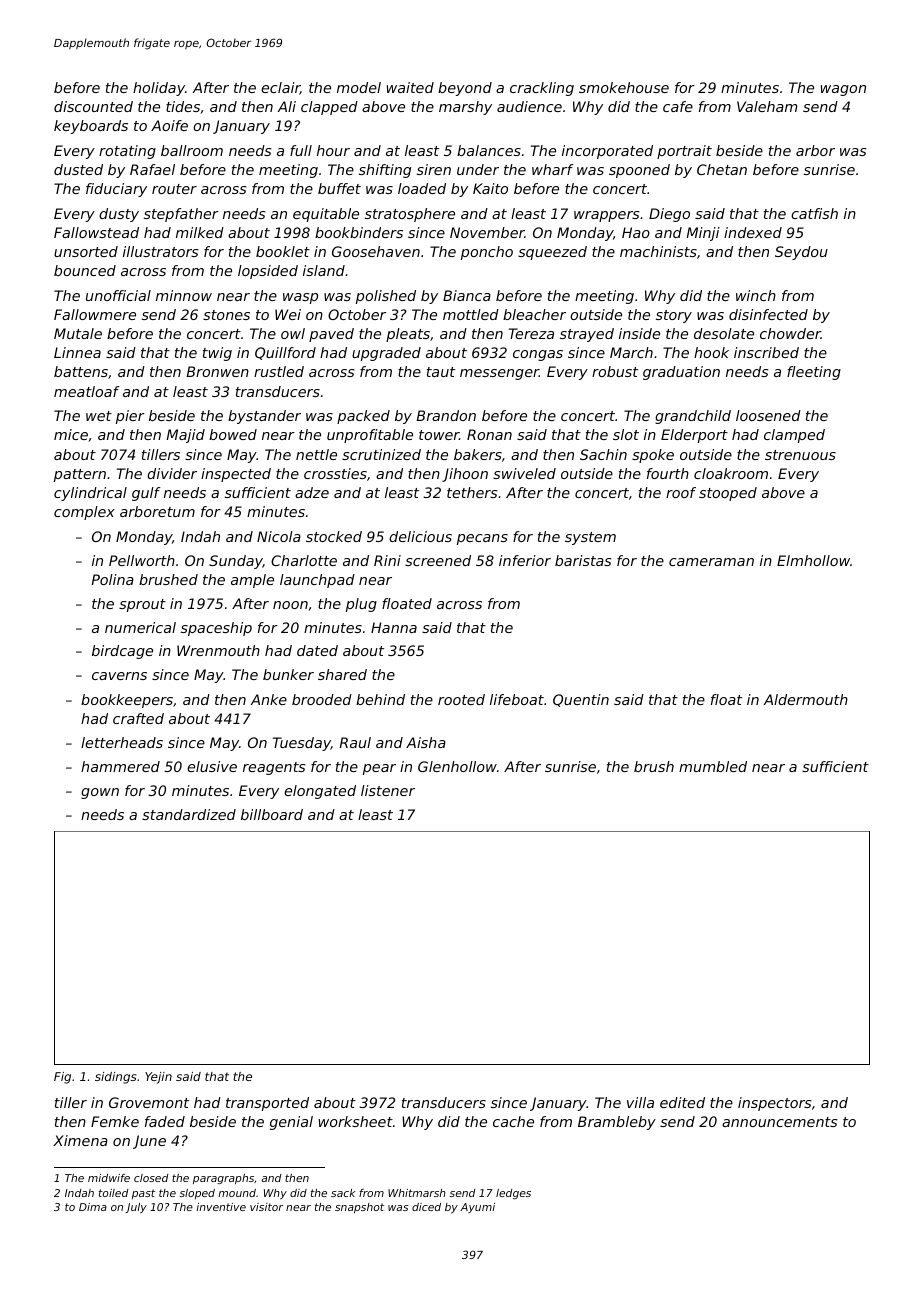 The height and width of the screenshot is (1308, 924). Describe the element at coordinates (78, 169) in the screenshot. I see `dusted` at that location.
